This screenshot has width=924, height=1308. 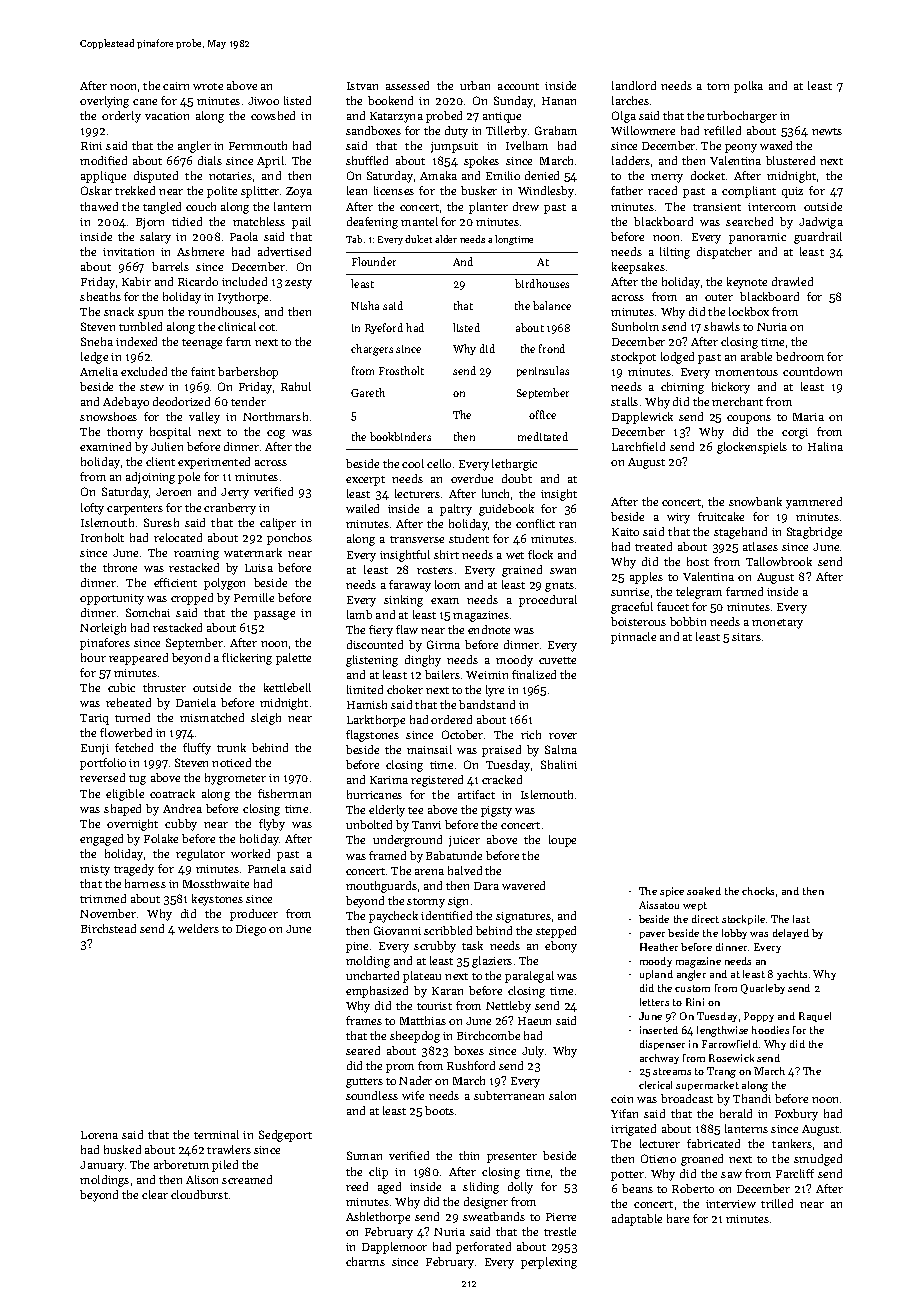 What do you see at coordinates (92, 509) in the screenshot?
I see `lofty` at bounding box center [92, 509].
